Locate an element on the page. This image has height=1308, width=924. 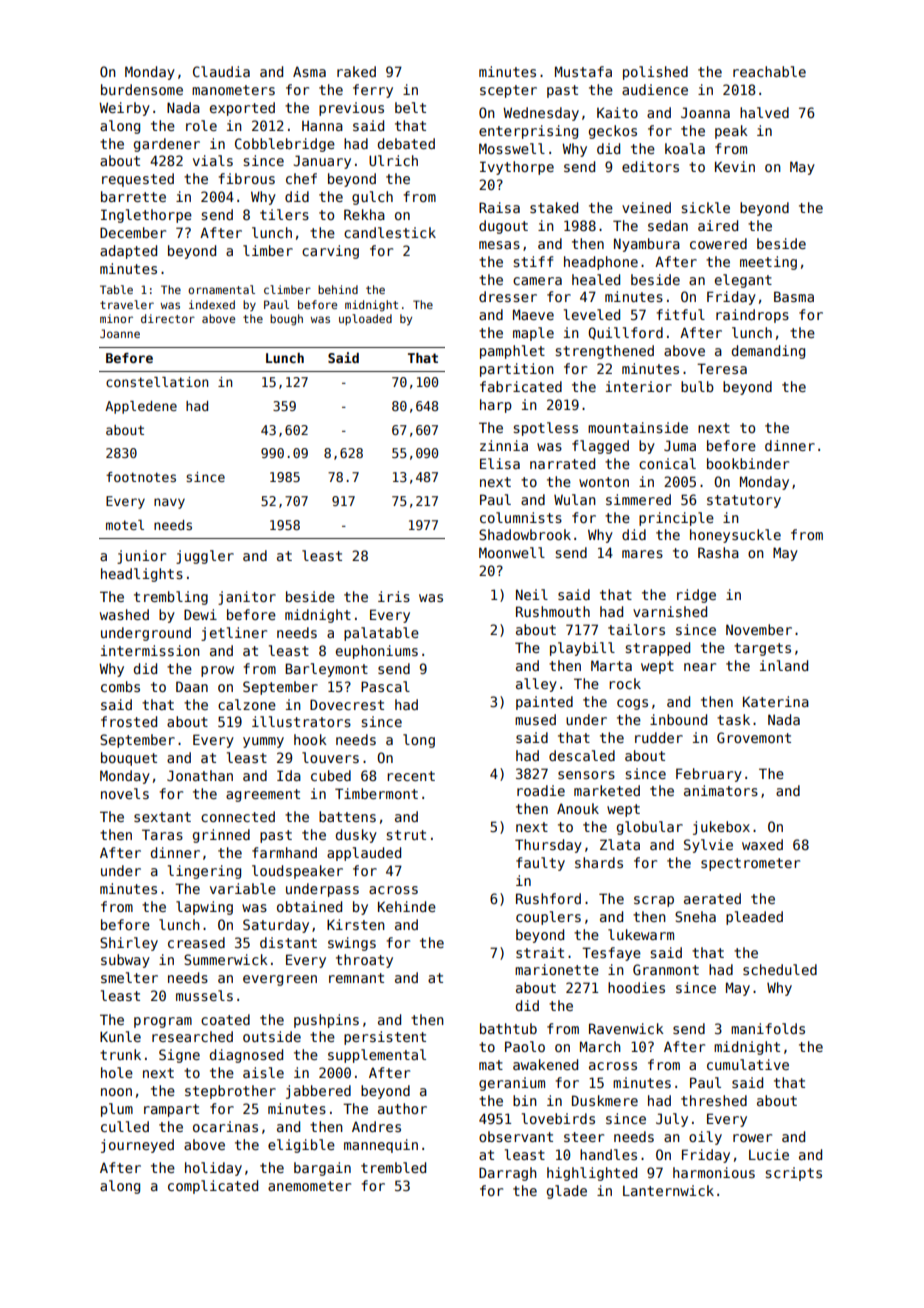
scripts is located at coordinates (793, 1174).
